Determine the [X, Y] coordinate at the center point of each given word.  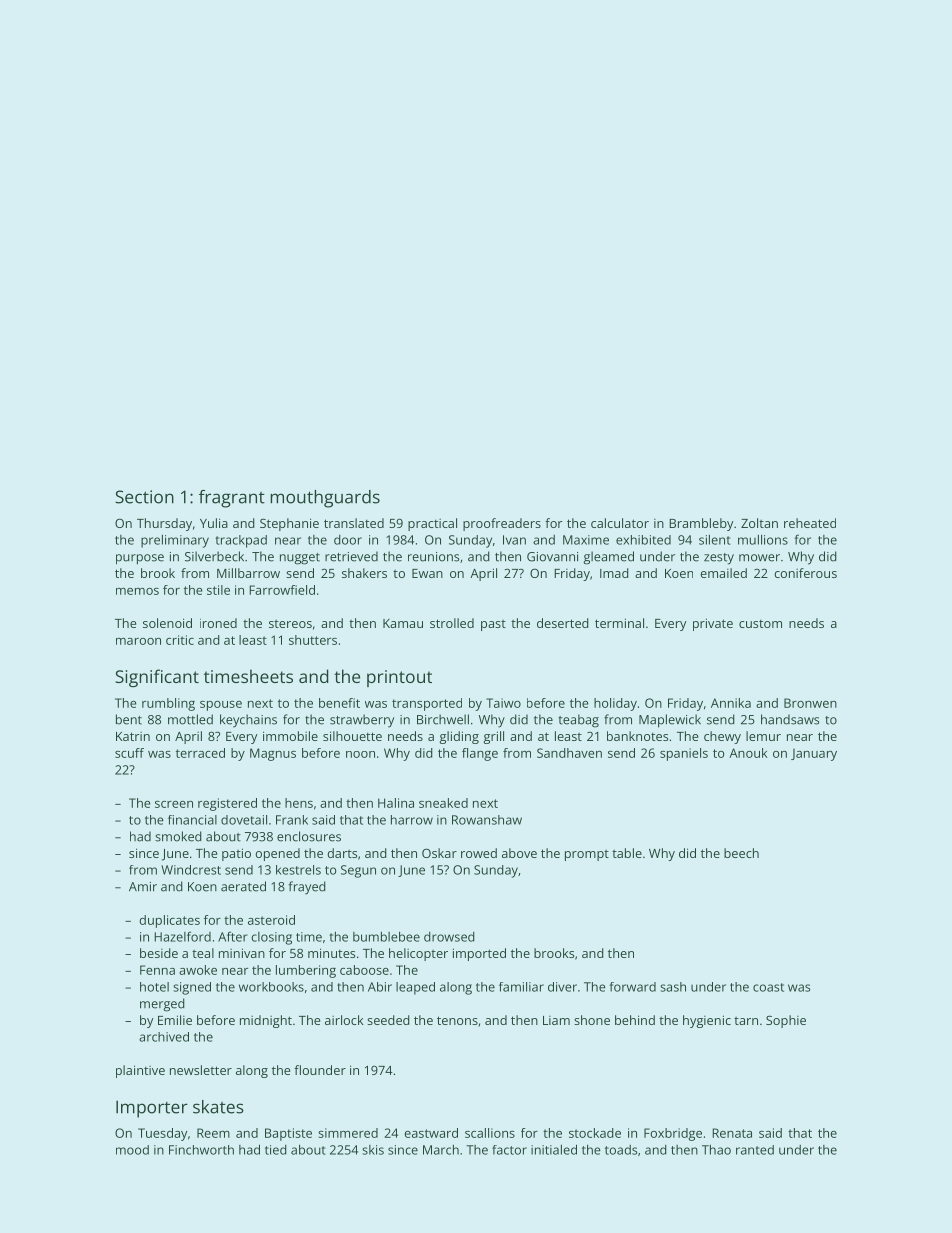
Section [144, 497]
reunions [433, 557]
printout [399, 678]
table [627, 853]
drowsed [449, 937]
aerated [243, 886]
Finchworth [201, 1150]
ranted [755, 1150]
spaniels [684, 754]
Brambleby [701, 524]
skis [373, 1150]
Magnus [273, 754]
